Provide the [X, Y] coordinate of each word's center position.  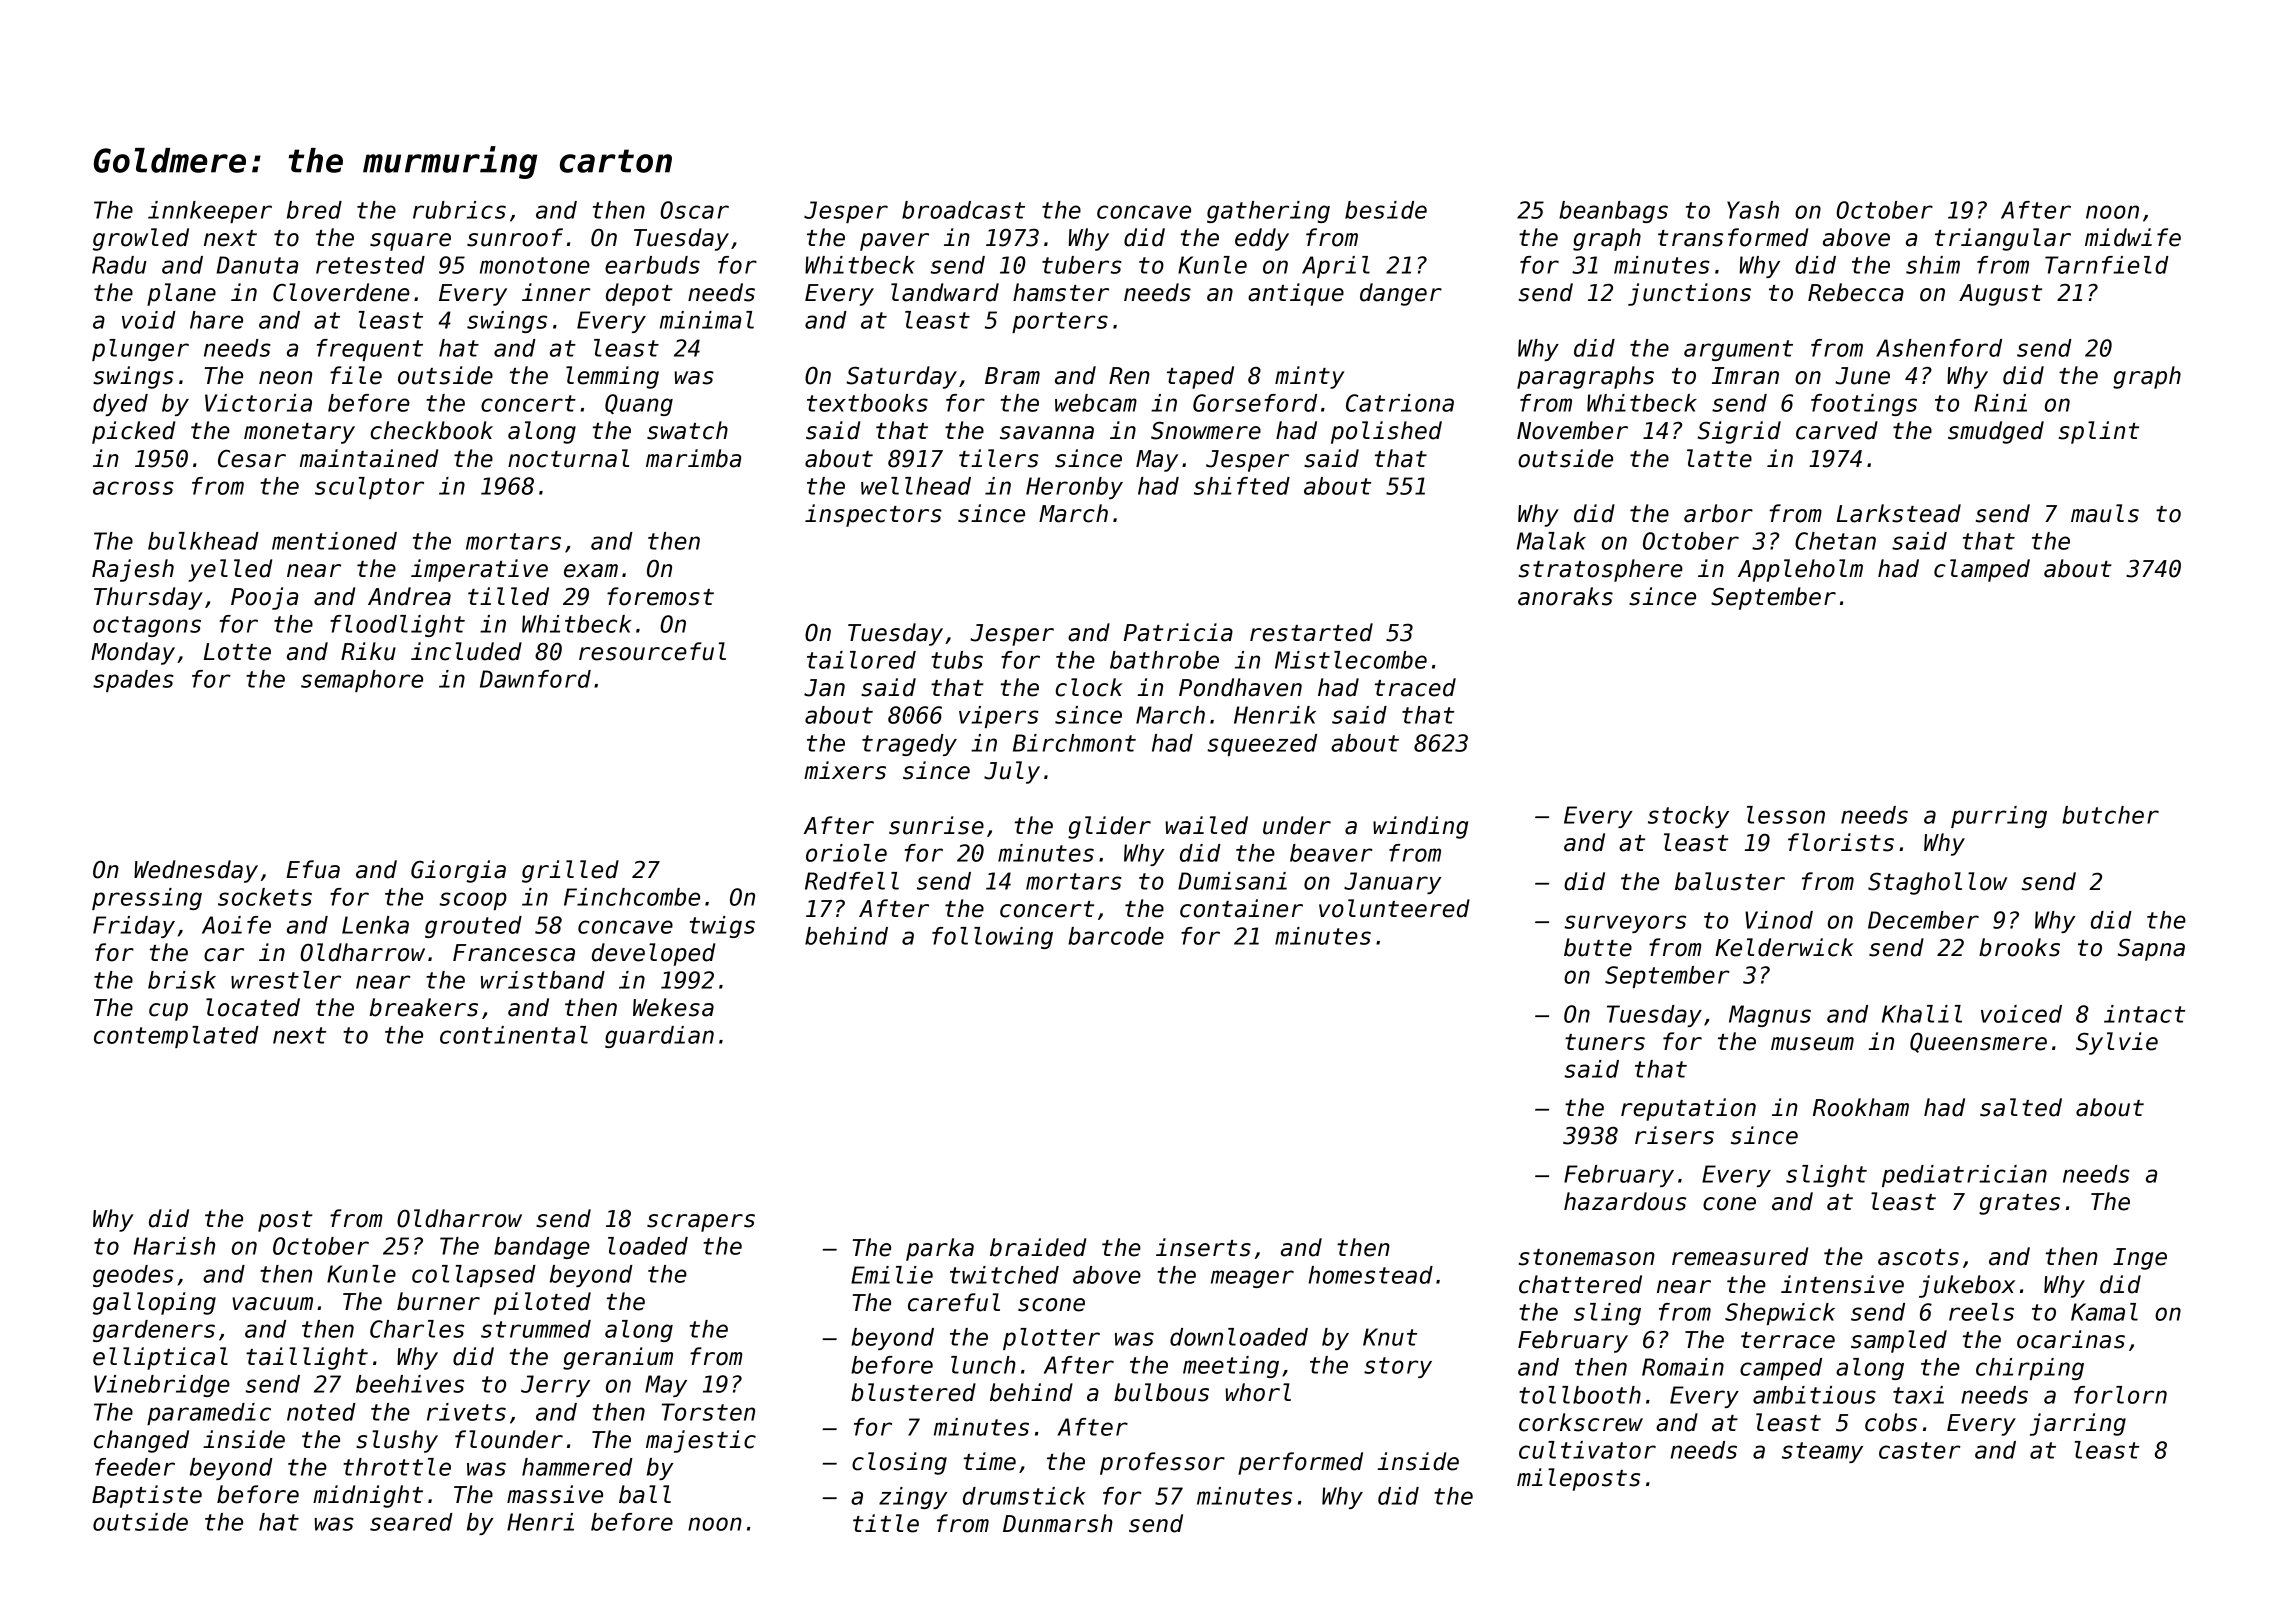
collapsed [474, 1276]
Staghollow [1937, 883]
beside [1386, 210]
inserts [1203, 1247]
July [1012, 772]
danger [1401, 294]
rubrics [459, 210]
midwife [2133, 237]
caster [1920, 1450]
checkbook [431, 430]
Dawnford [535, 679]
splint [2099, 432]
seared [411, 1522]
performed [1300, 1463]
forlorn [2120, 1395]
